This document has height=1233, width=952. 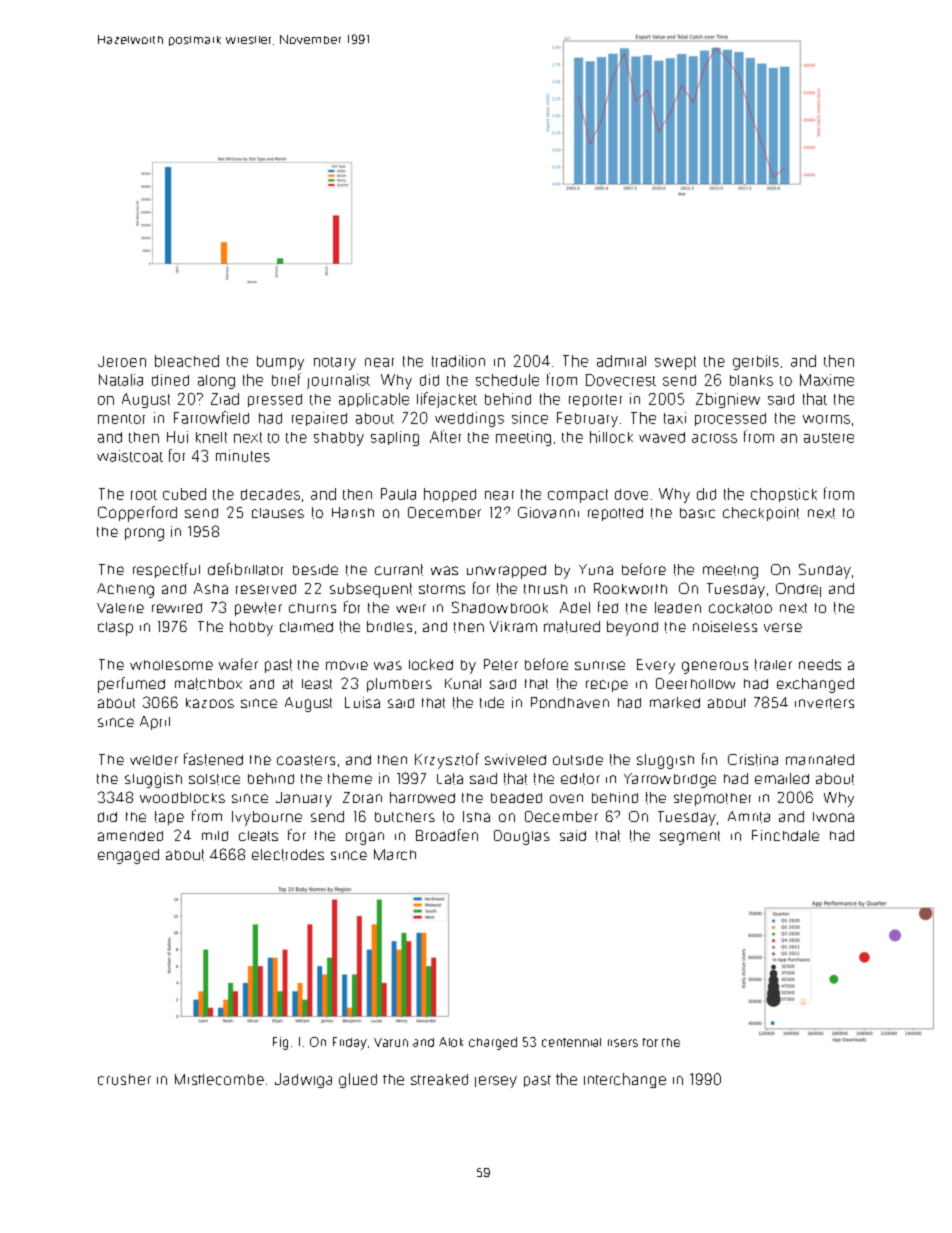 What do you see at coordinates (458, 361) in the document?
I see `tradition` at bounding box center [458, 361].
